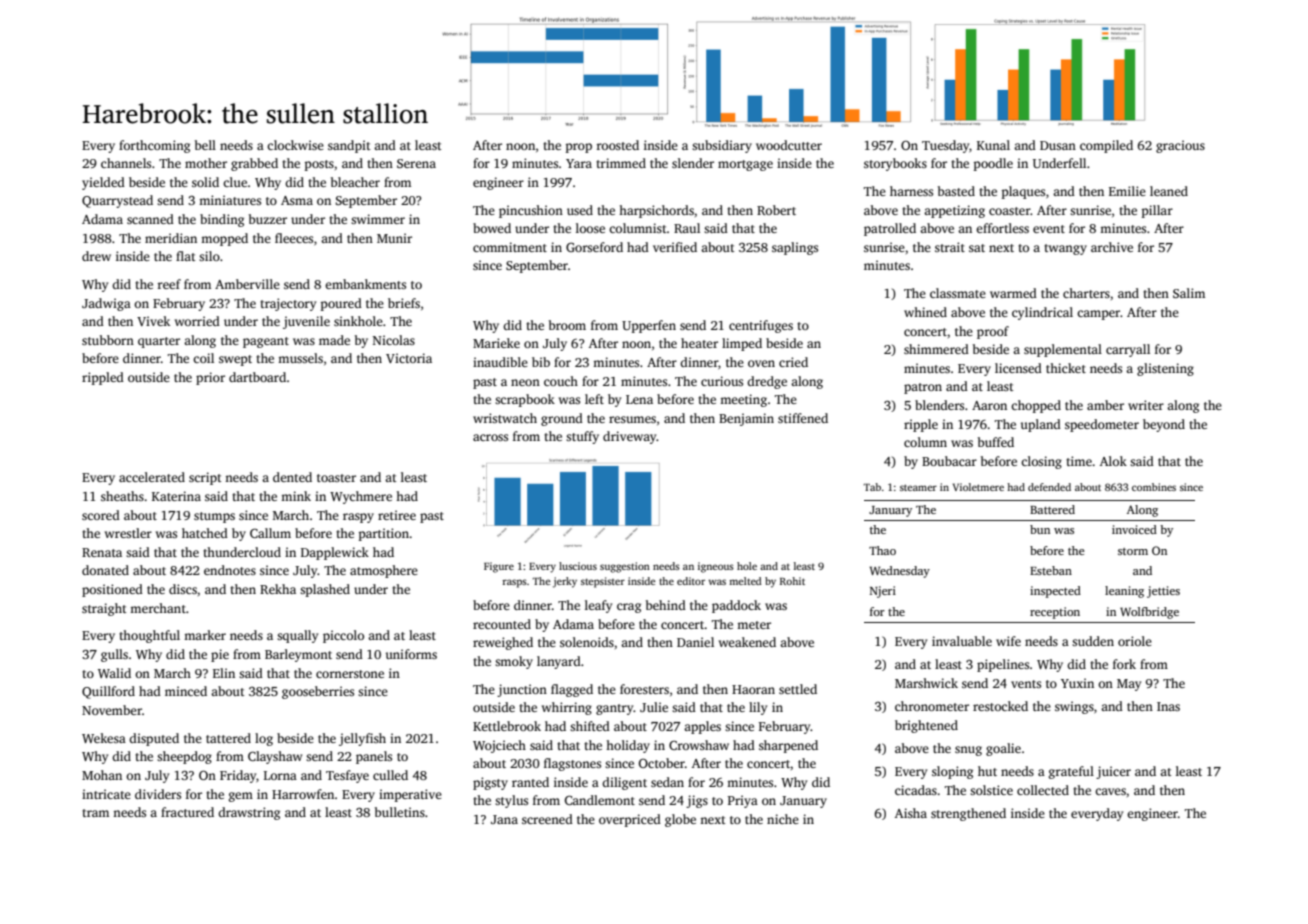 This screenshot has width=1308, height=924. Describe the element at coordinates (1128, 350) in the screenshot. I see `carryall` at that location.
